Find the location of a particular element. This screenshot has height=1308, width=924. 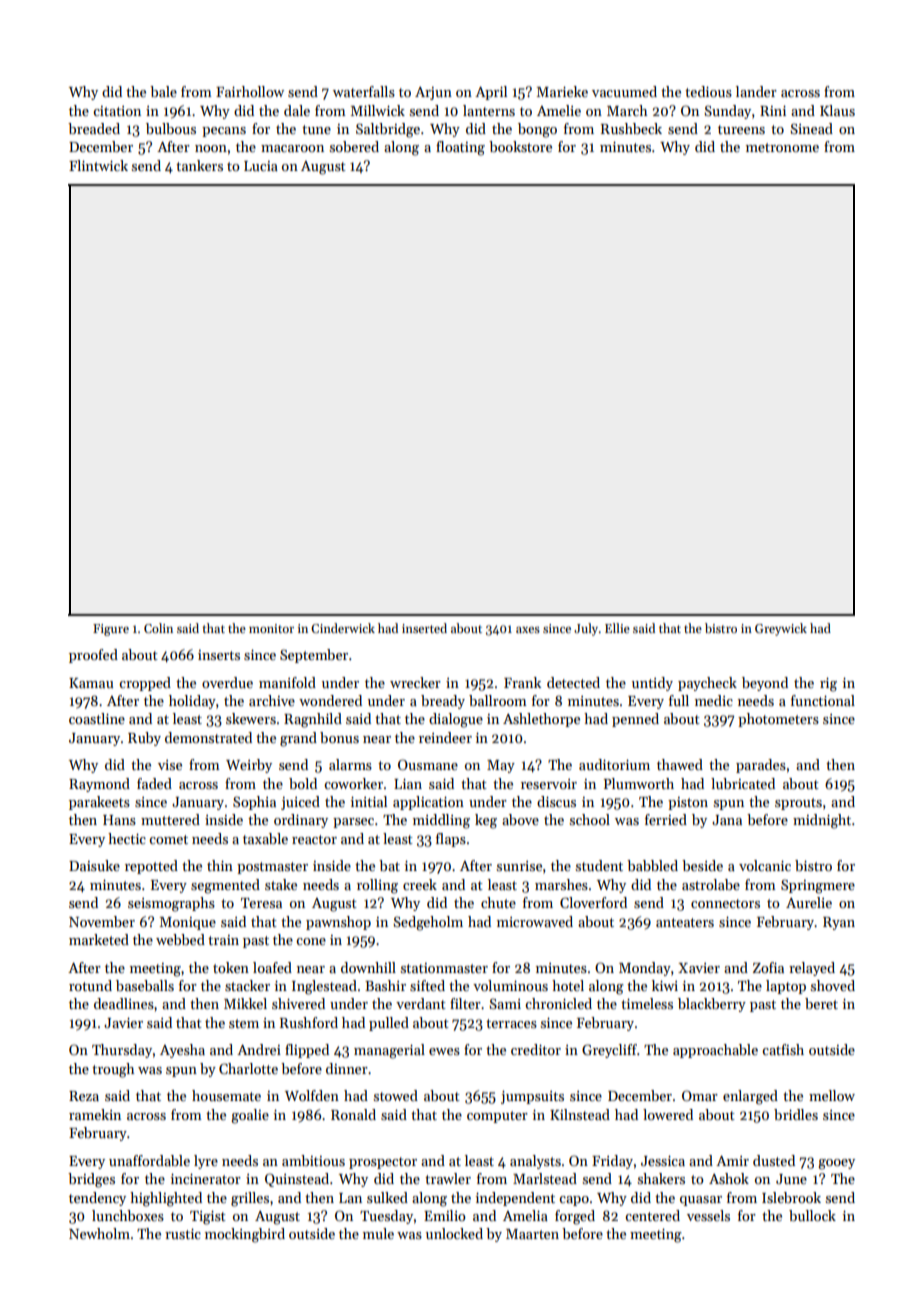

lyre is located at coordinates (206, 1162).
